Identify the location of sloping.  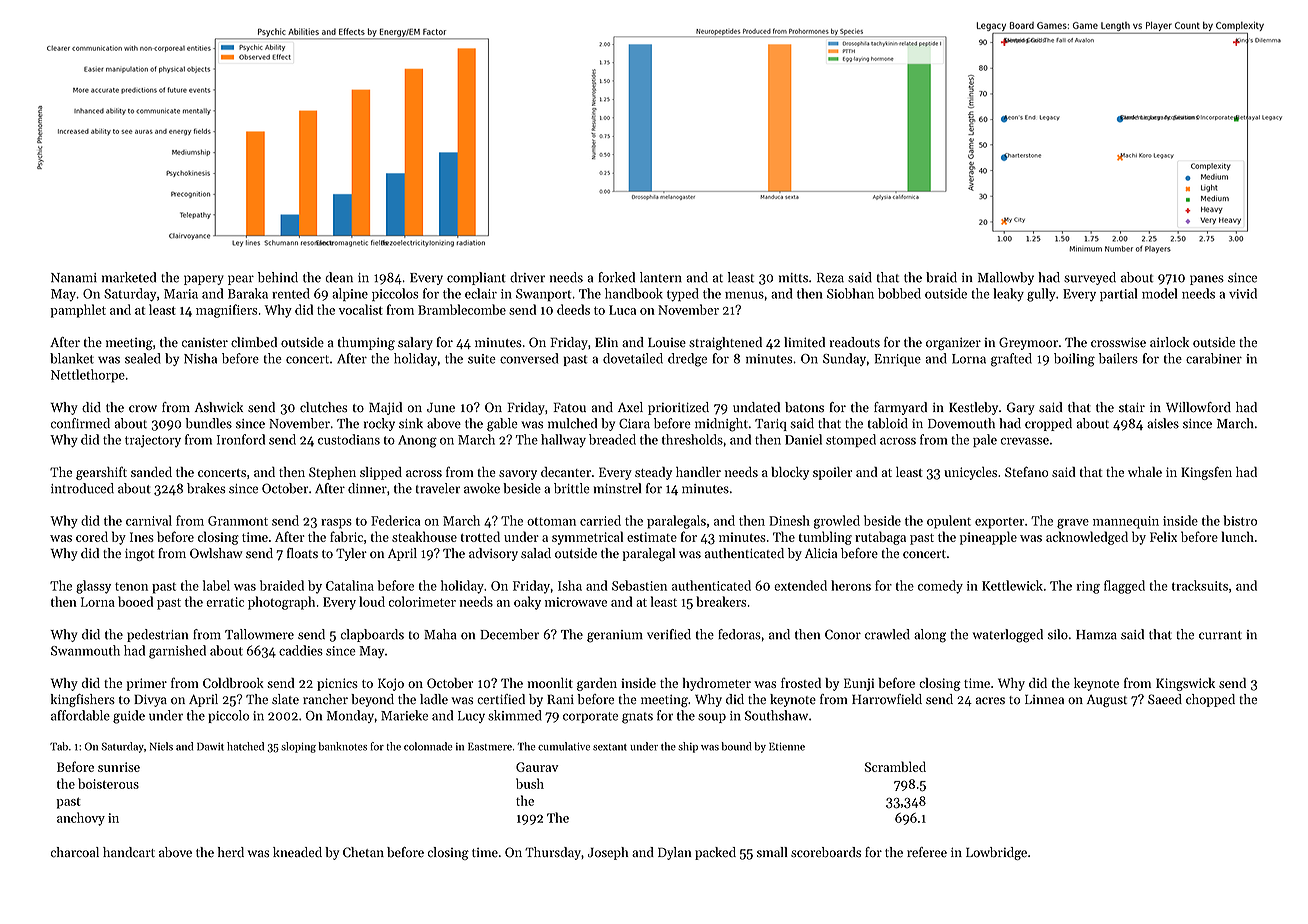
(298, 747).
